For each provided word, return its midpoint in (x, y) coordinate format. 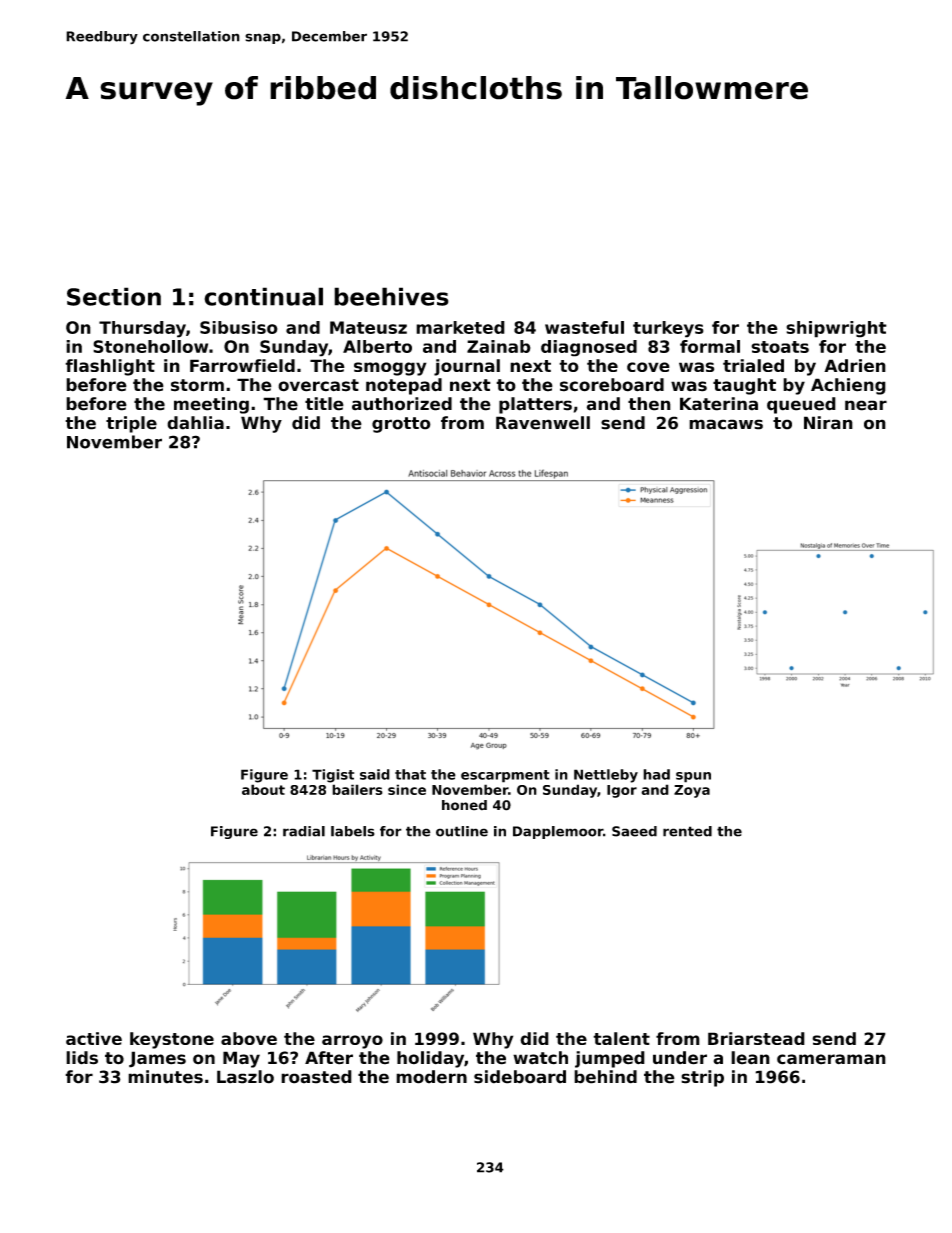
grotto (401, 425)
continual (263, 296)
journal (467, 367)
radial (304, 831)
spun (693, 777)
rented (687, 831)
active (94, 1038)
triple (131, 424)
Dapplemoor (558, 832)
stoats (780, 347)
